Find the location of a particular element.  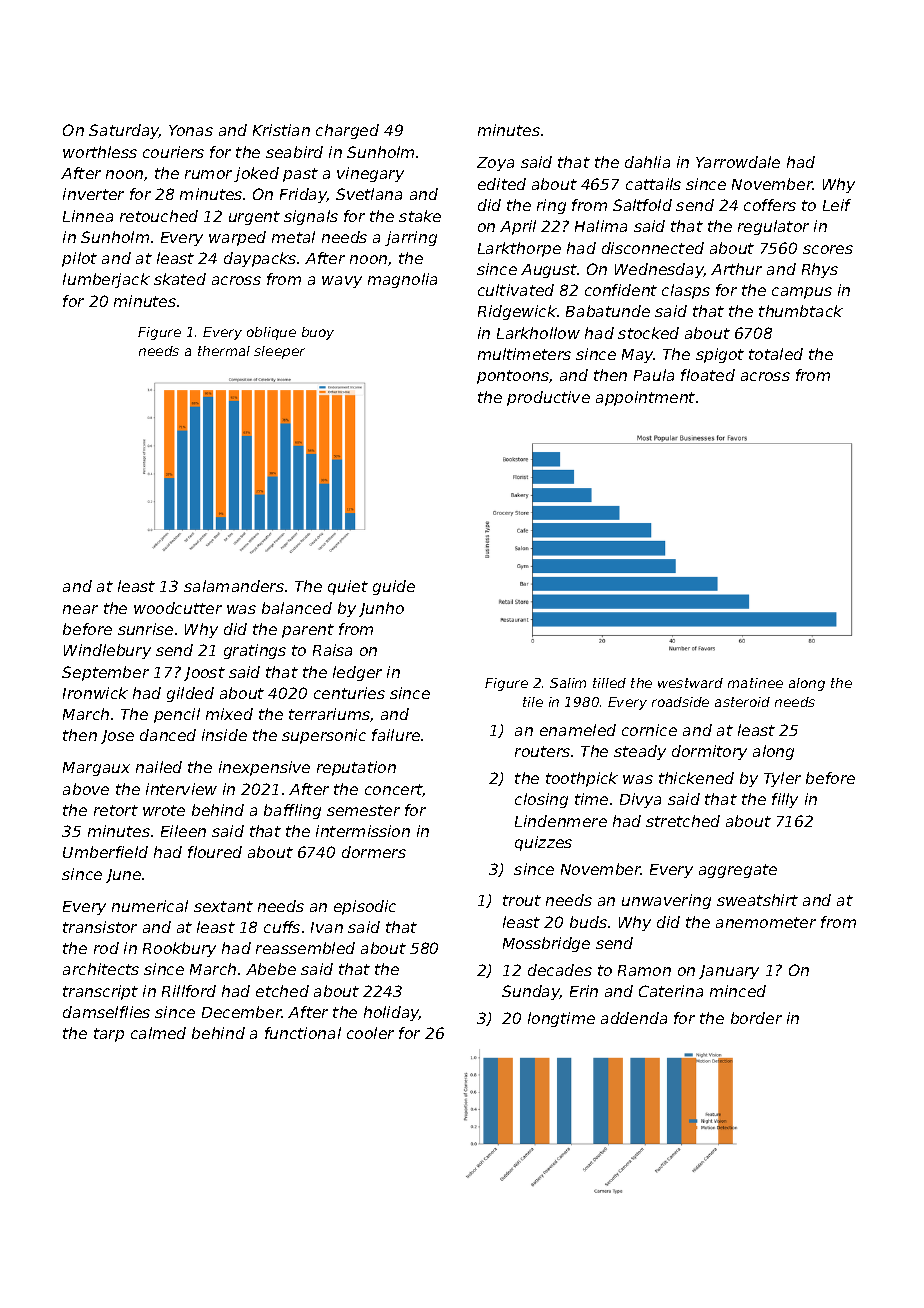

lumberjack is located at coordinates (106, 280).
